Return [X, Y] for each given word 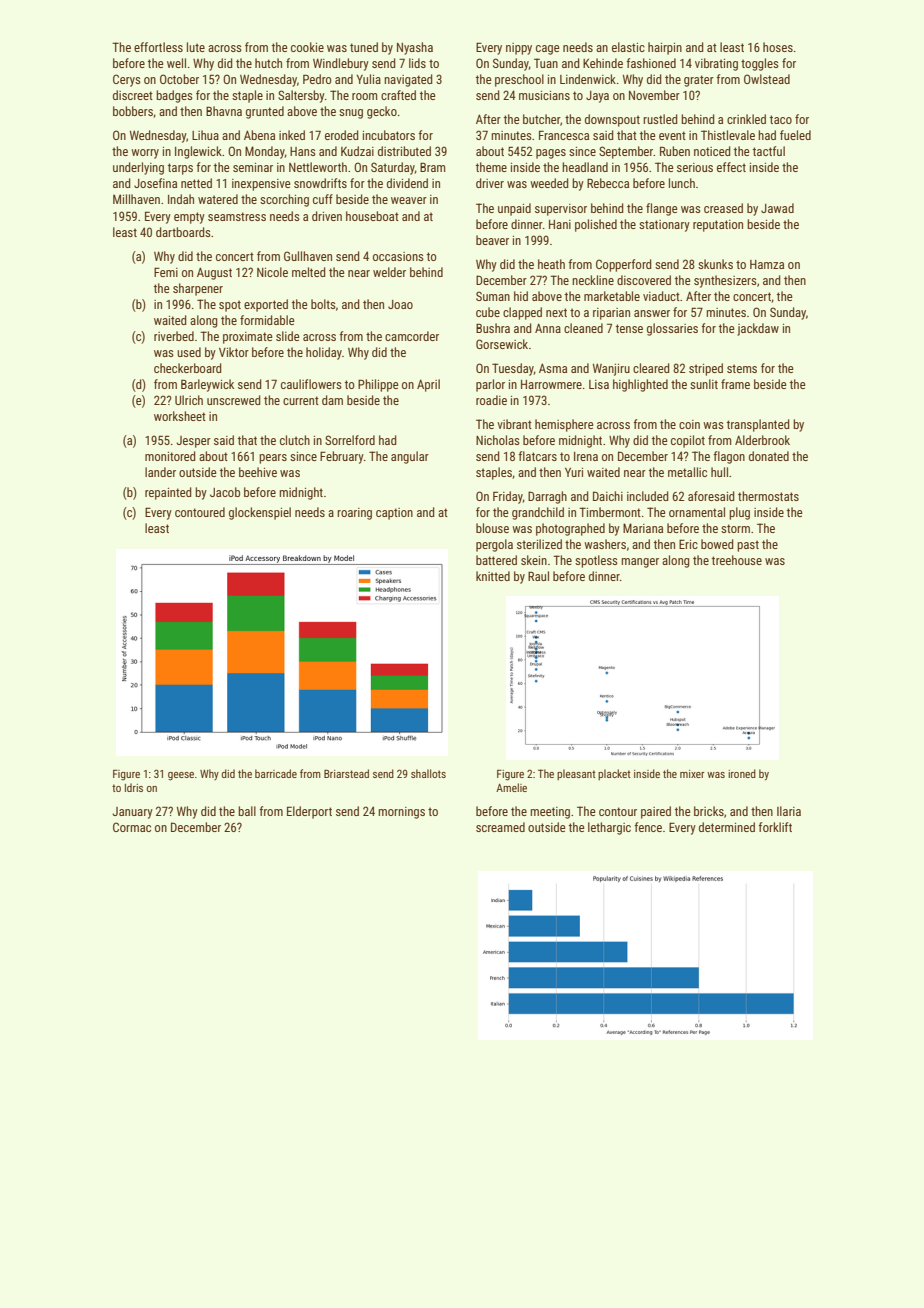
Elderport [309, 812]
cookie [307, 47]
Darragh [547, 497]
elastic [628, 47]
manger [640, 563]
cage [548, 50]
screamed [500, 827]
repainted [168, 493]
